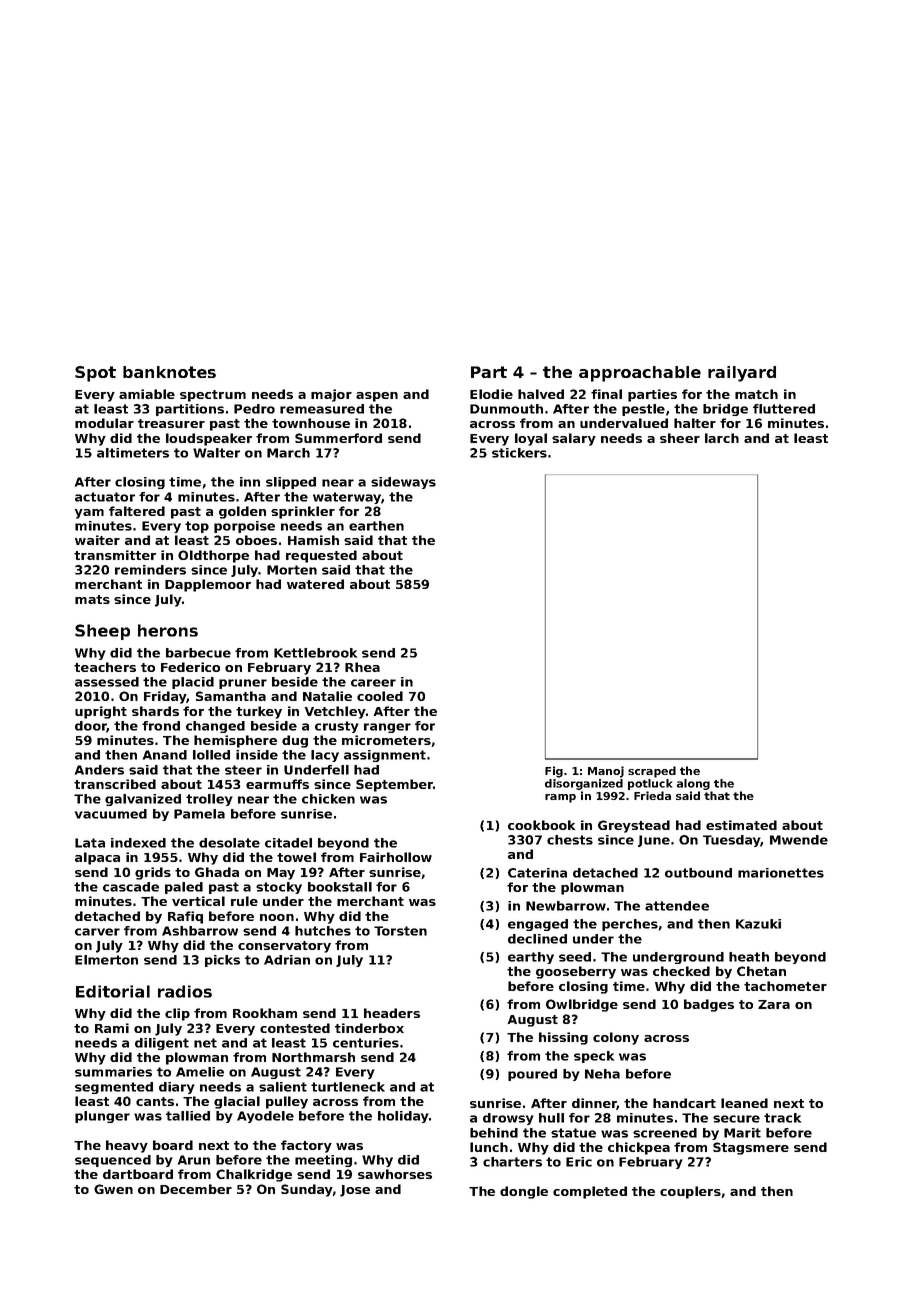  What do you see at coordinates (400, 931) in the page?
I see `Torsten` at bounding box center [400, 931].
